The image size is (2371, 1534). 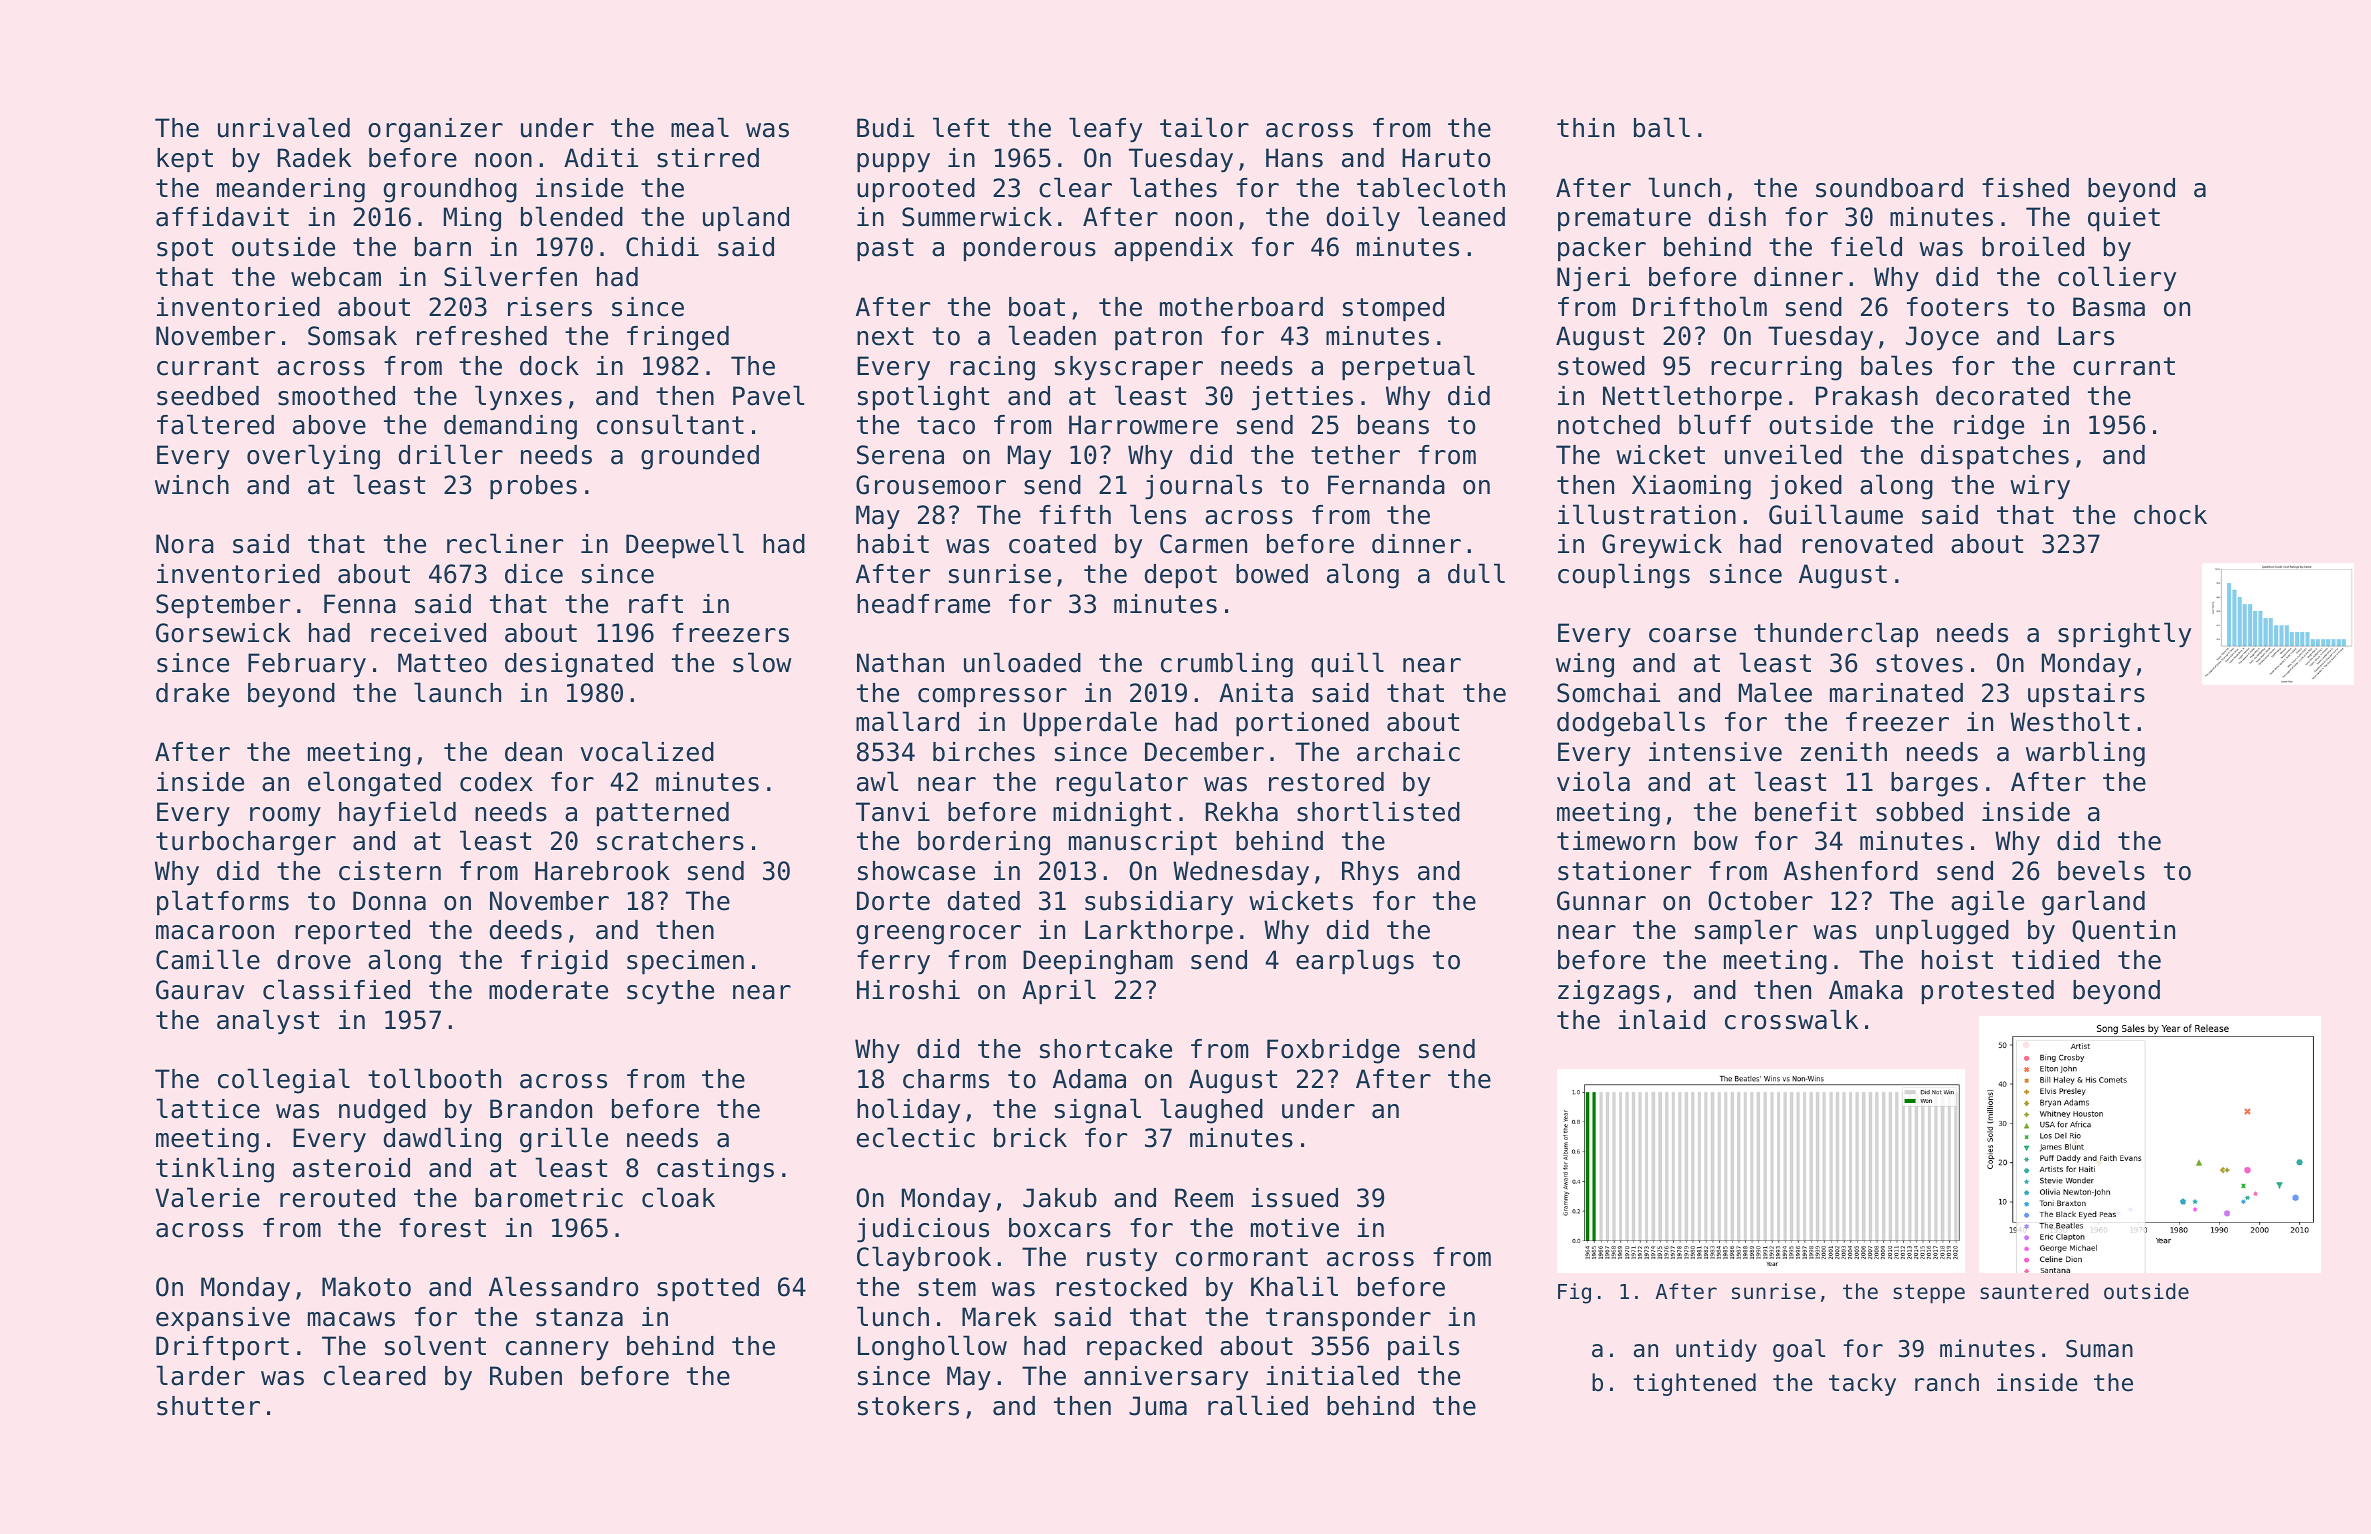 What do you see at coordinates (223, 633) in the screenshot?
I see `Gorsewick` at bounding box center [223, 633].
